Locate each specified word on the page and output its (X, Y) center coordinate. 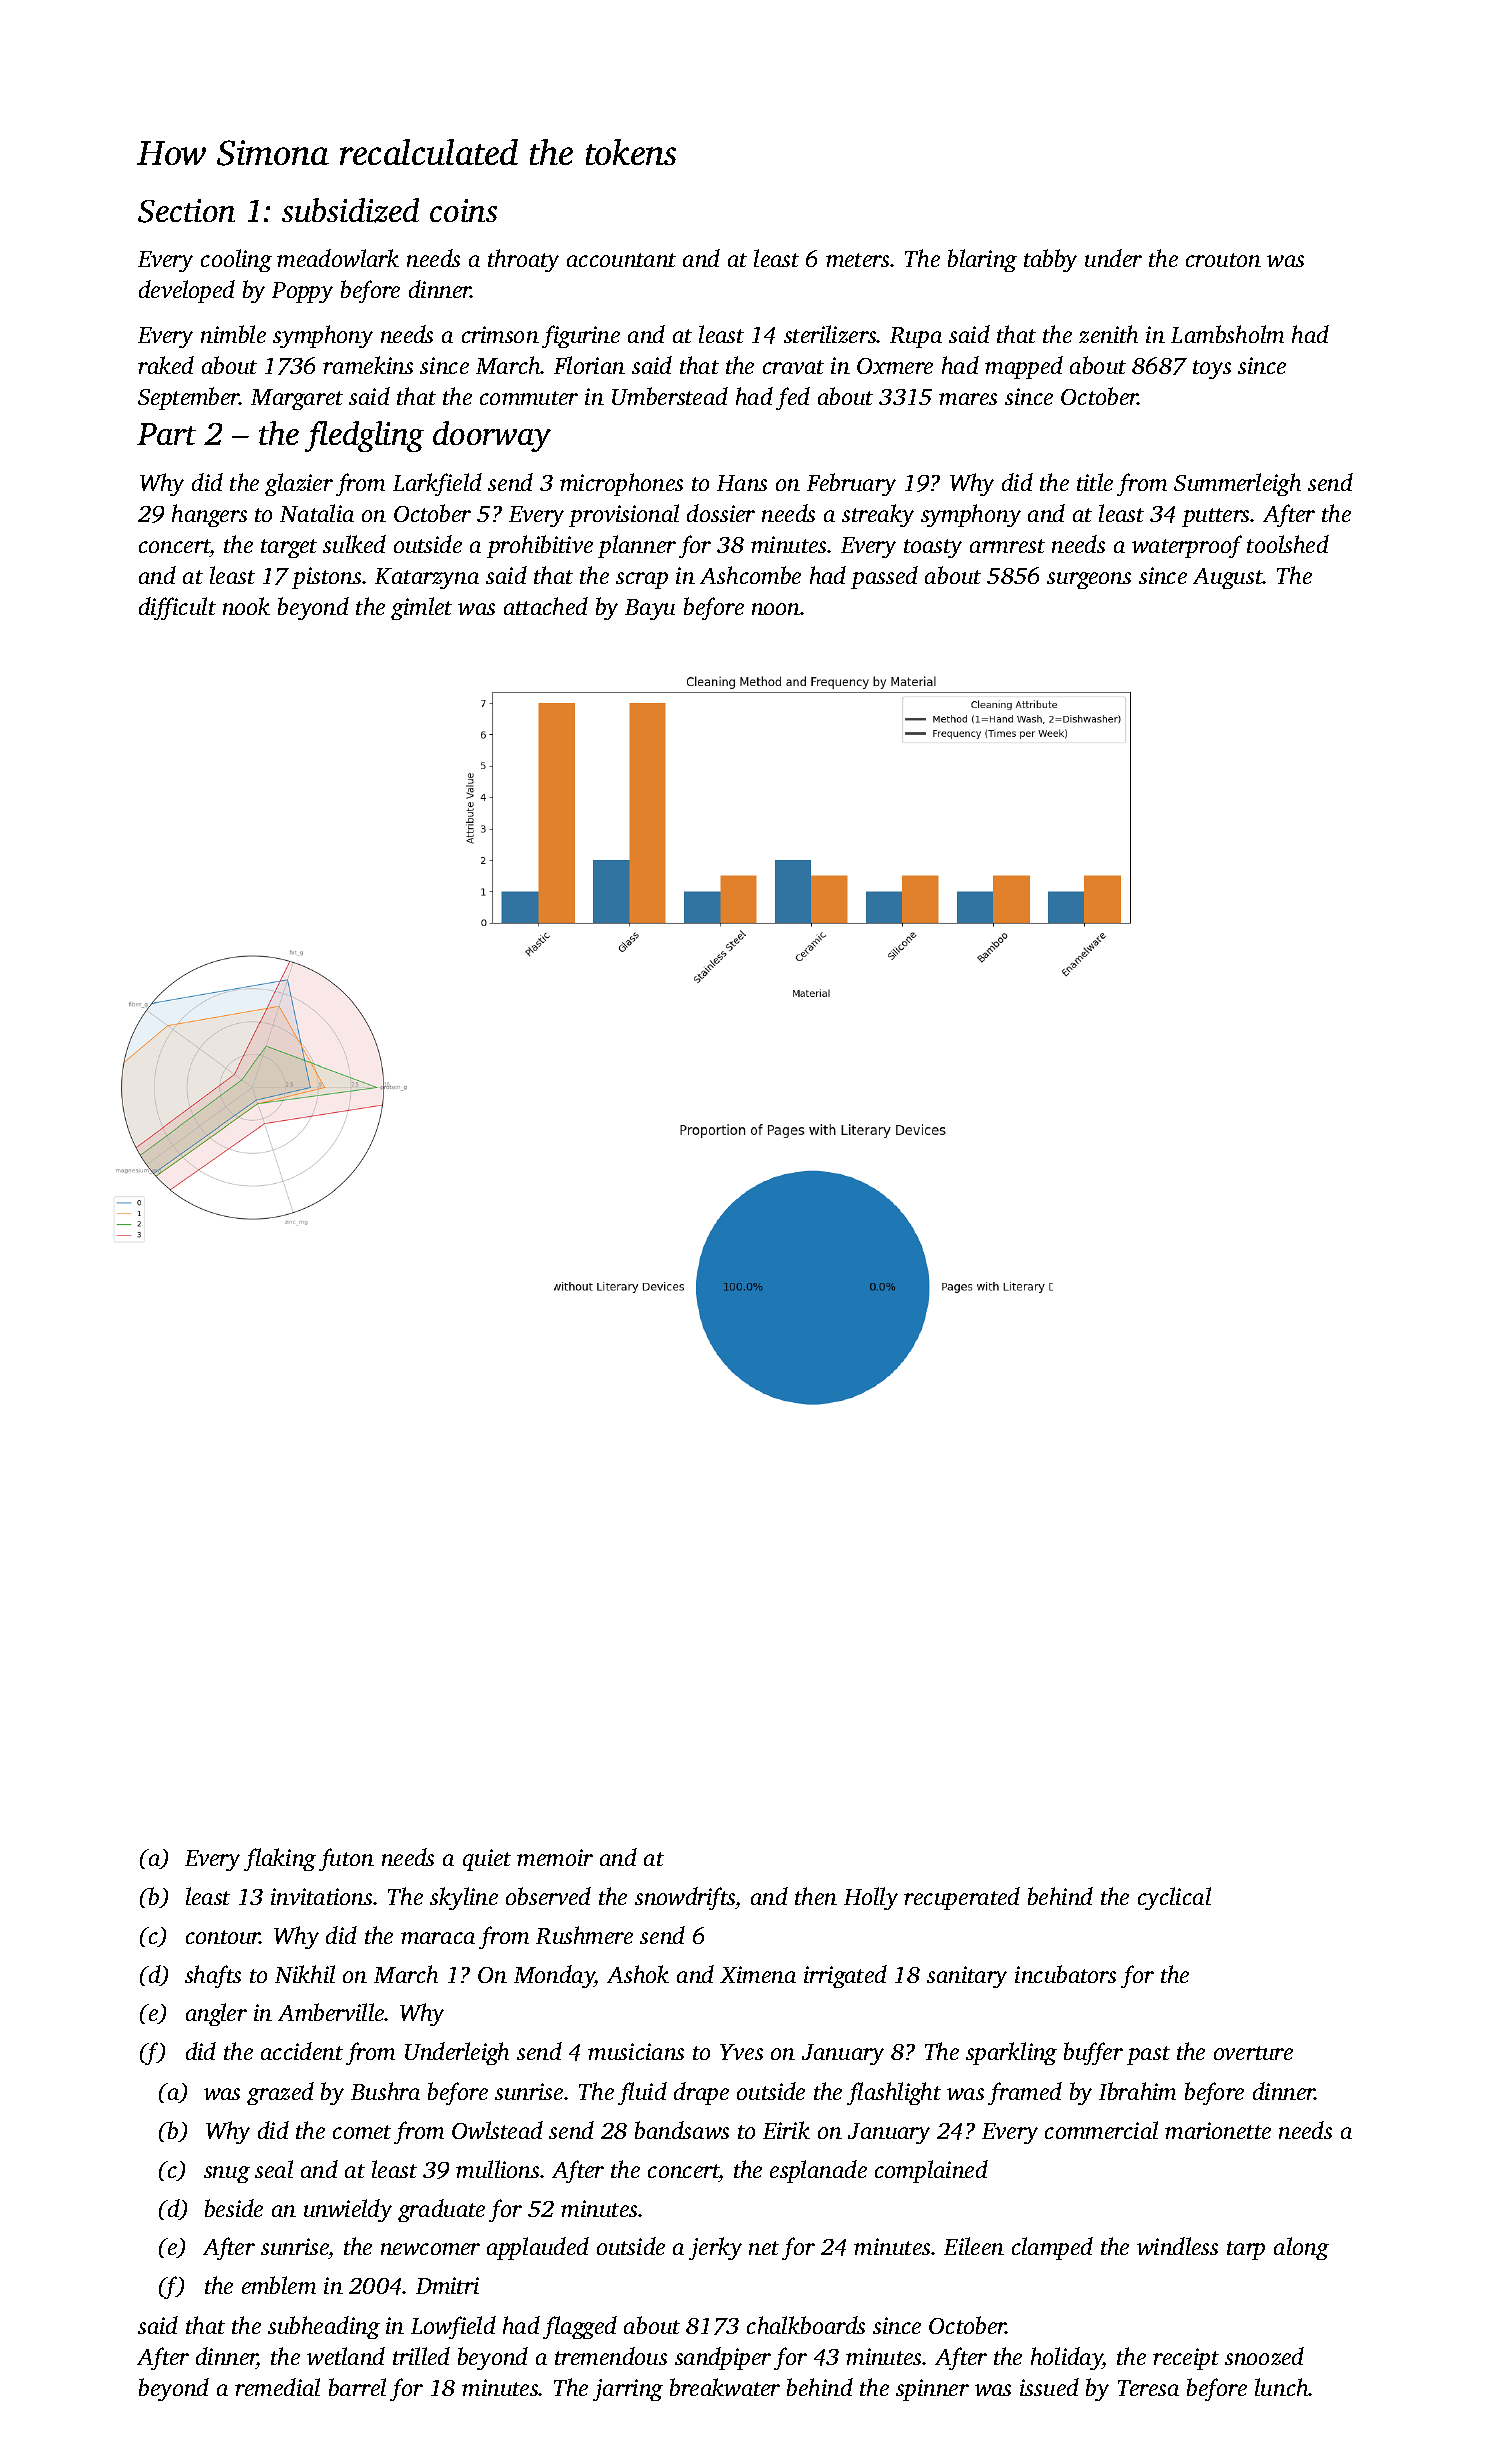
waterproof (1187, 546)
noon (776, 609)
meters (857, 260)
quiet (487, 1860)
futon (346, 1859)
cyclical (1174, 1898)
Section (186, 211)
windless (1177, 2246)
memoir (555, 1857)
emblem (279, 2285)
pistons (326, 578)
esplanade (818, 2171)
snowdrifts (685, 1898)
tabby (1050, 260)
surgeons (1089, 580)
